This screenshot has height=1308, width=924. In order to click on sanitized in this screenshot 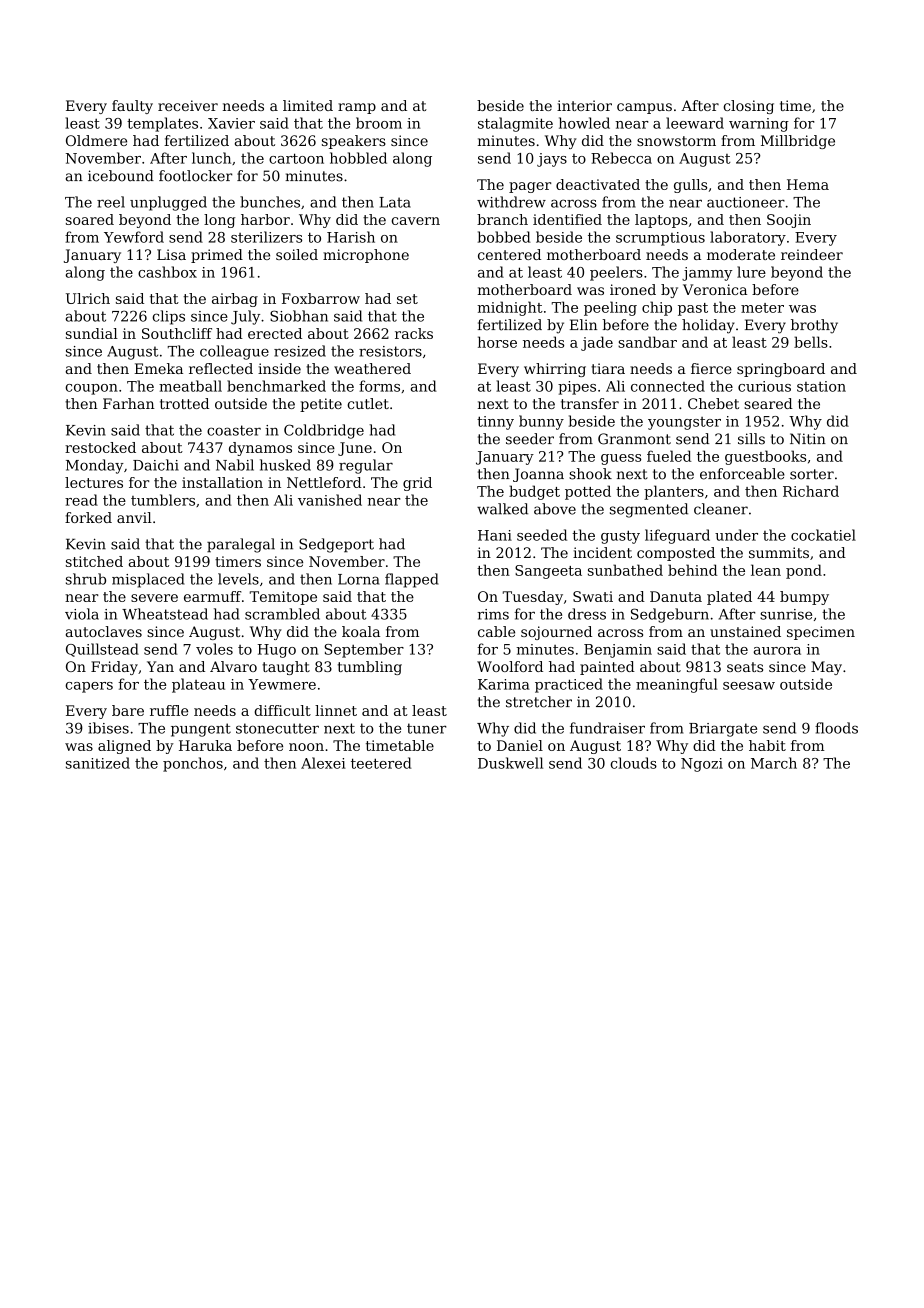, I will do `click(98, 763)`.
